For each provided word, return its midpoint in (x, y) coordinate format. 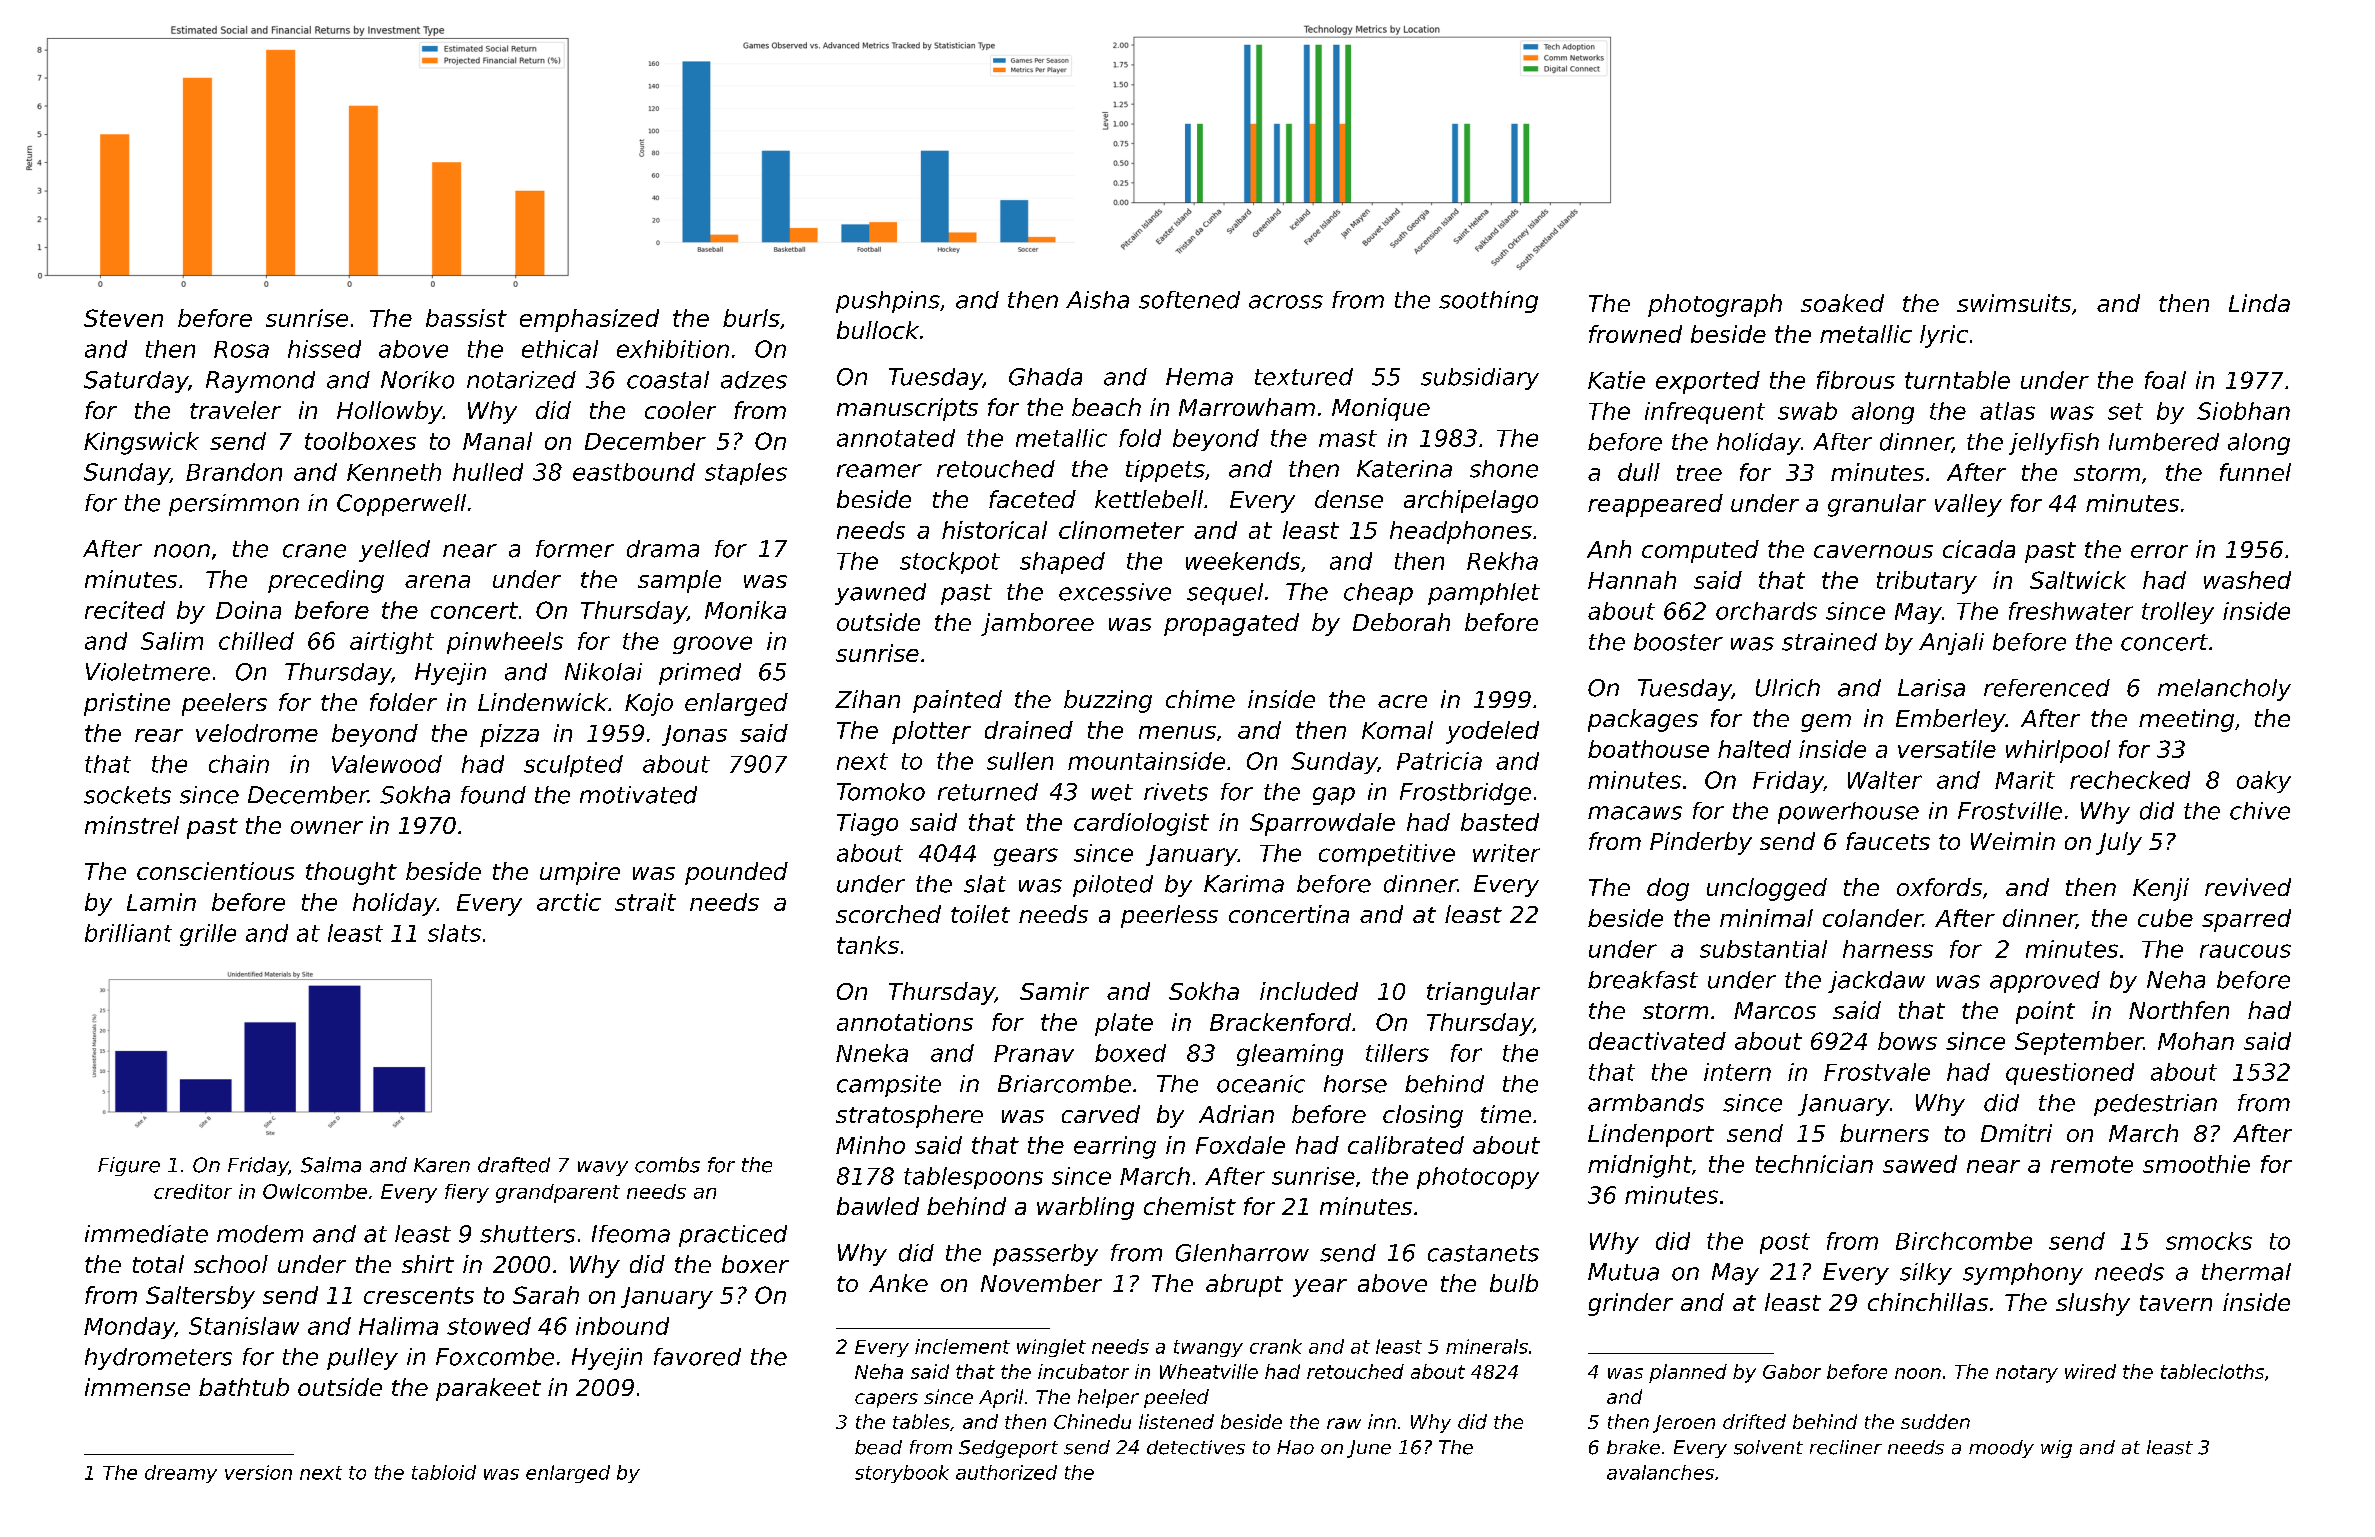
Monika (745, 610)
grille (208, 935)
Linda (2259, 303)
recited (125, 610)
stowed (489, 1326)
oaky (2264, 782)
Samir (1054, 991)
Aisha (1097, 300)
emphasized (589, 320)
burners (1884, 1133)
